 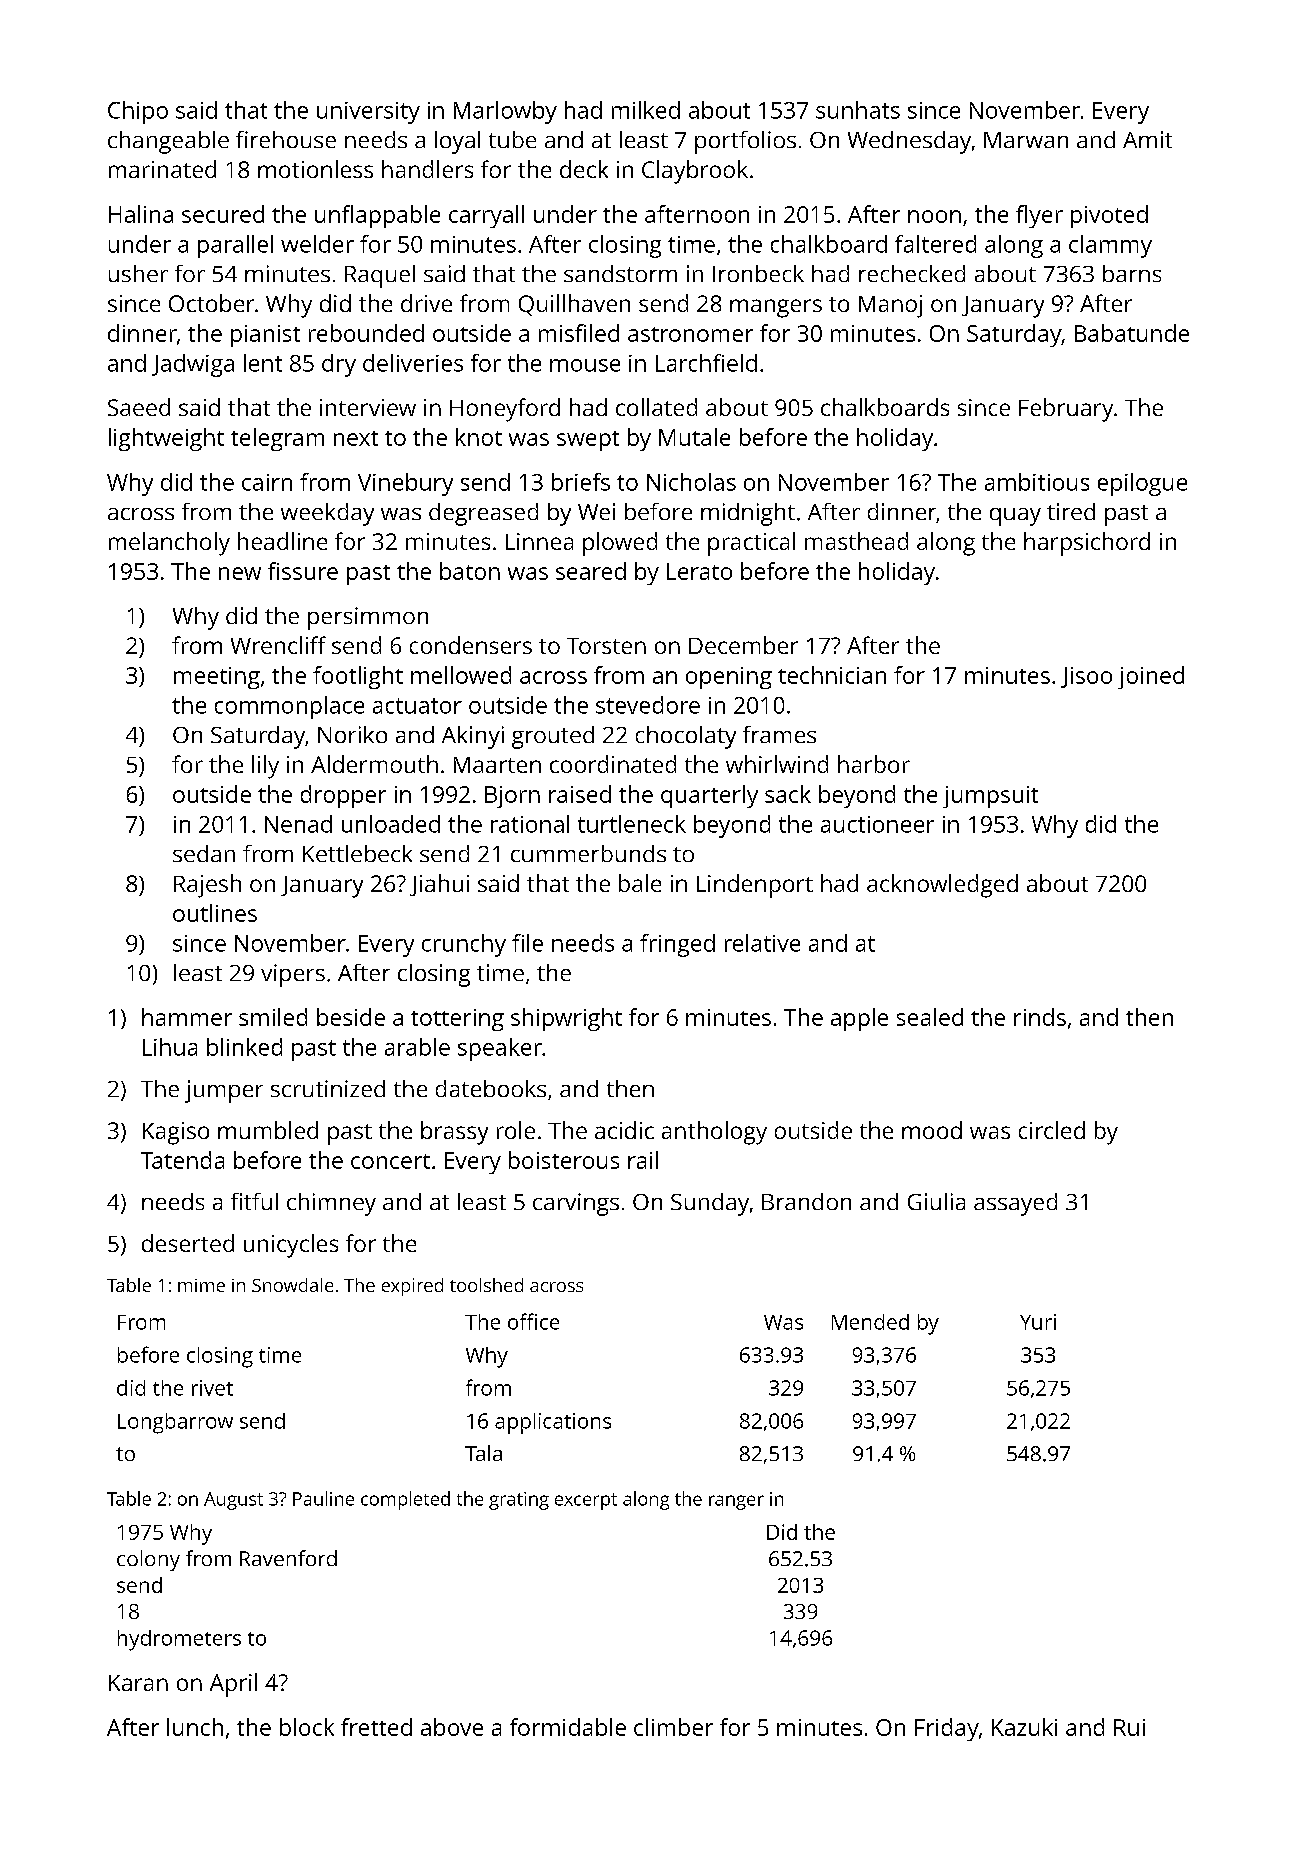 What do you see at coordinates (204, 853) in the image?
I see `sedan` at bounding box center [204, 853].
